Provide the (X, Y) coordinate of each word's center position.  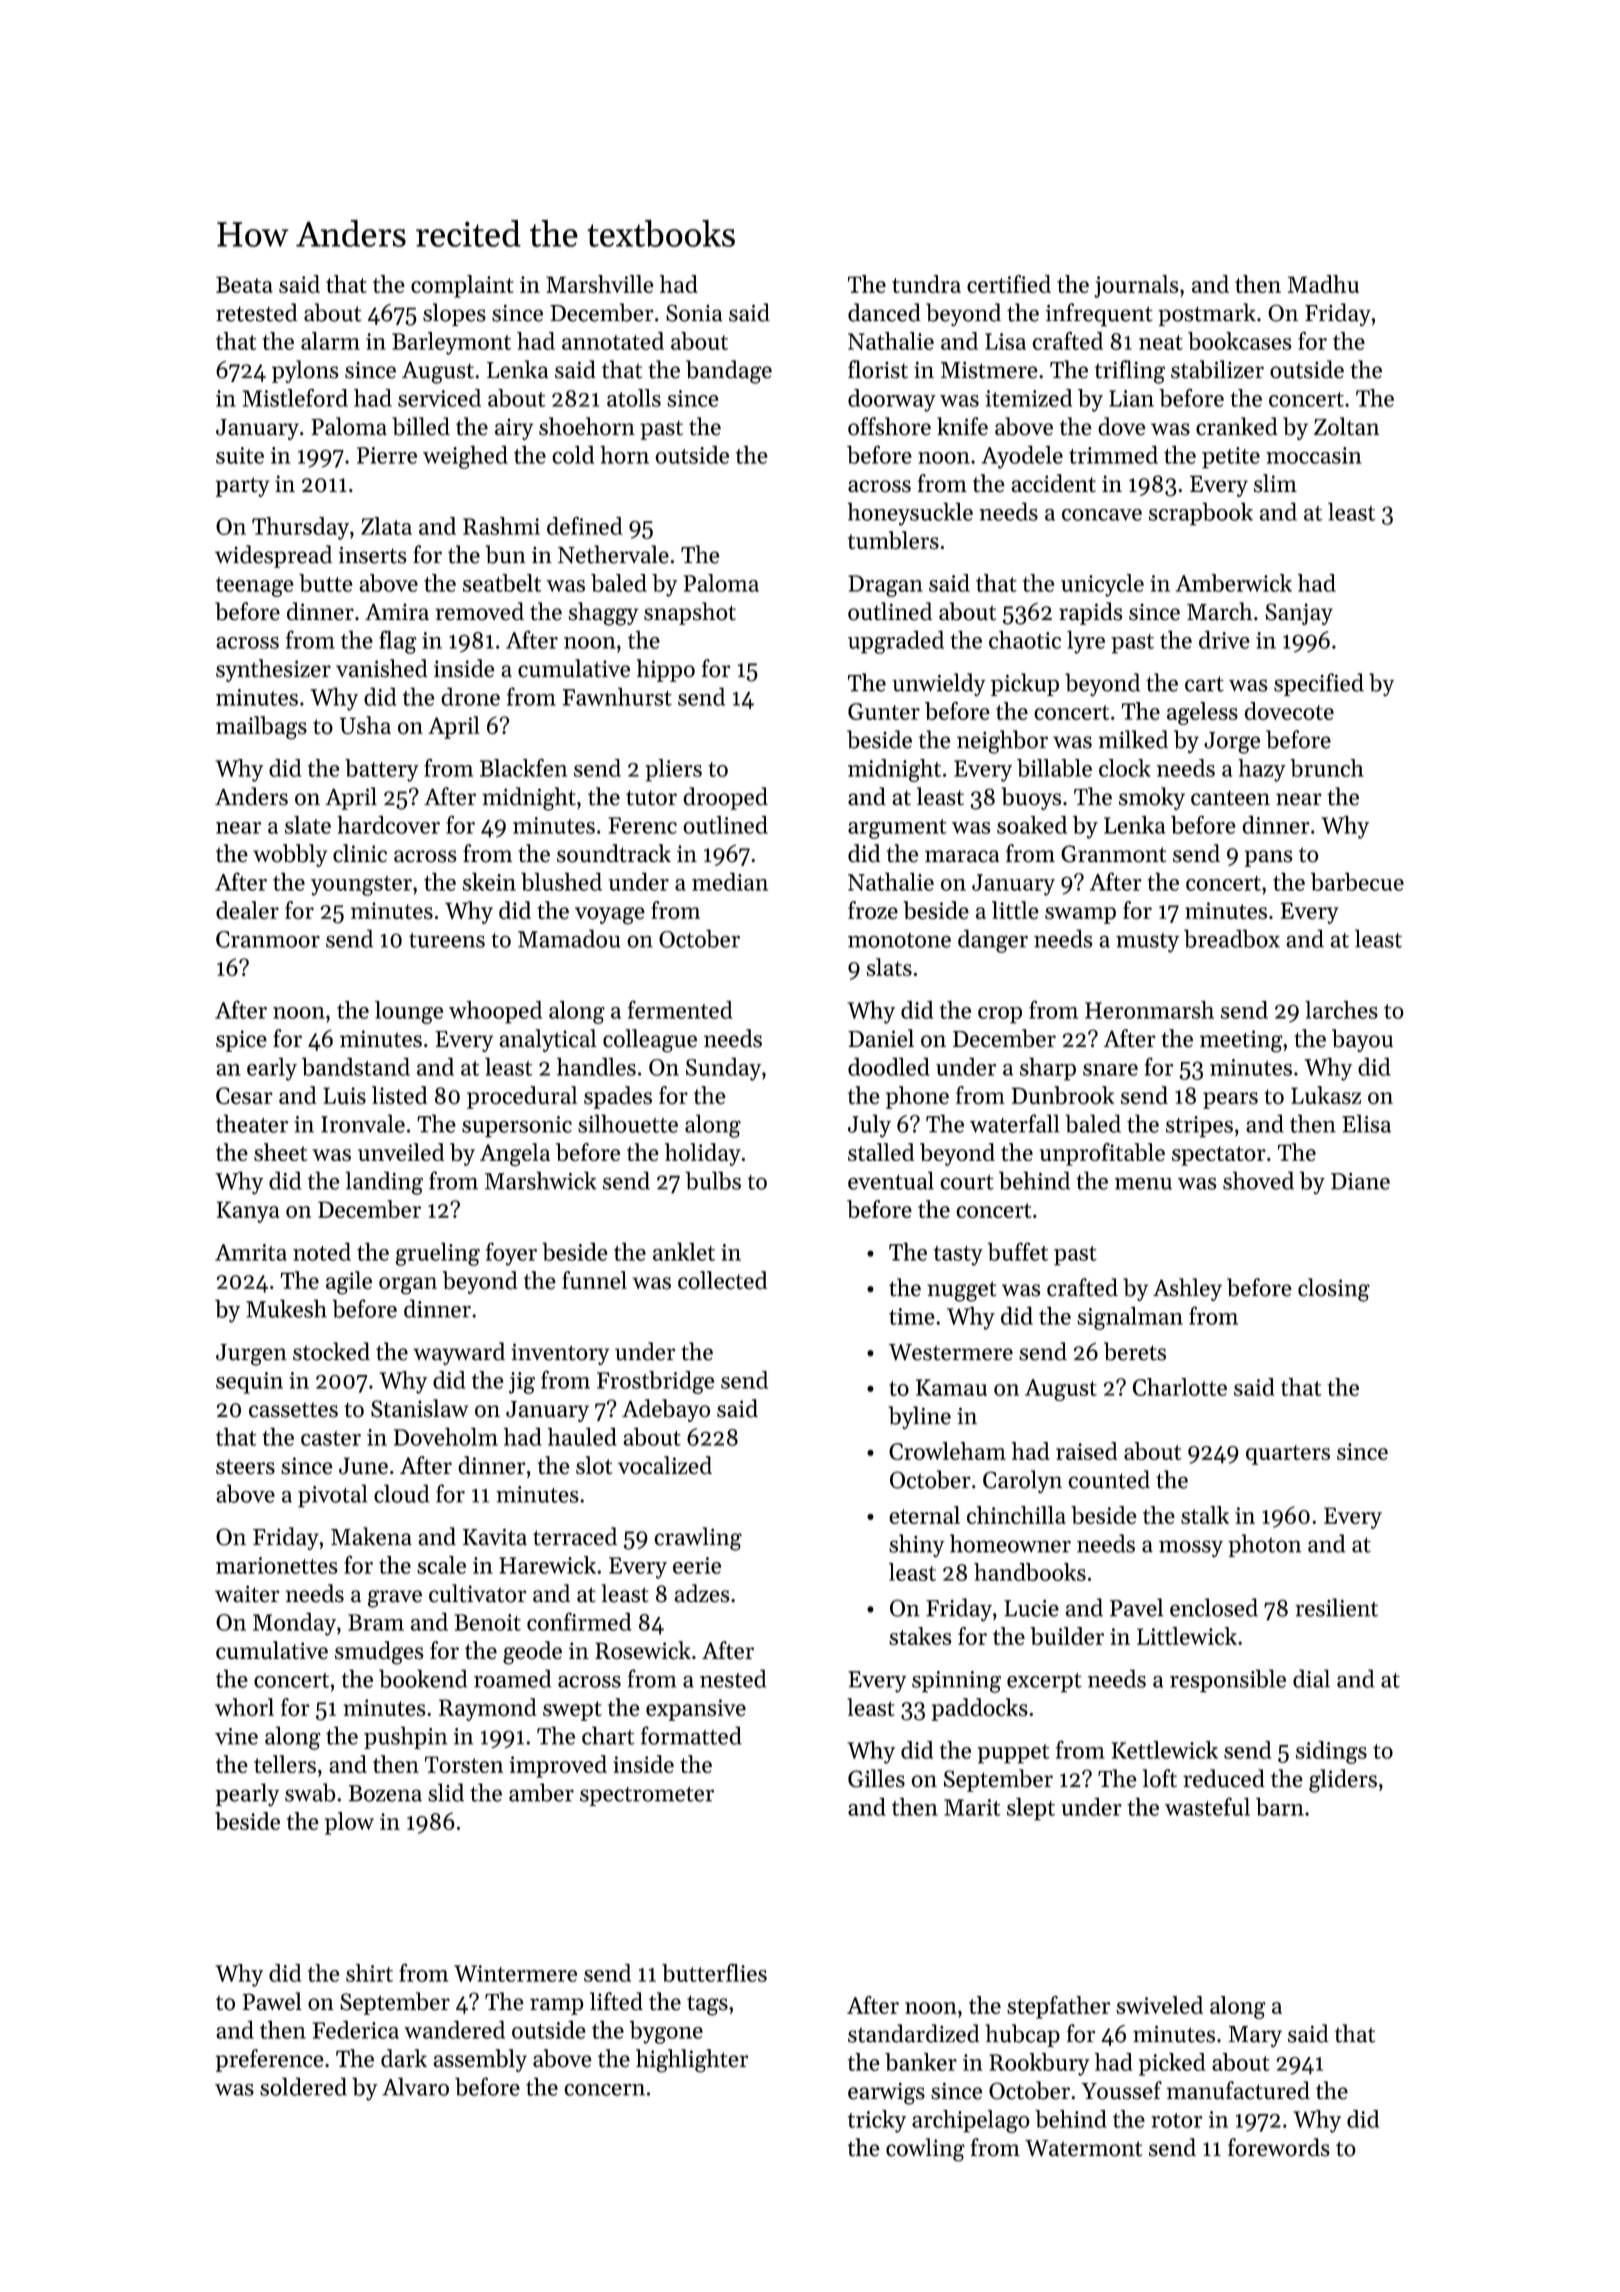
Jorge (1232, 743)
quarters (1288, 1455)
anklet (684, 1251)
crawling (698, 1539)
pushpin (405, 1737)
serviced (439, 398)
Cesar (244, 1096)
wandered (454, 2029)
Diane (1360, 1181)
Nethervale (613, 554)
